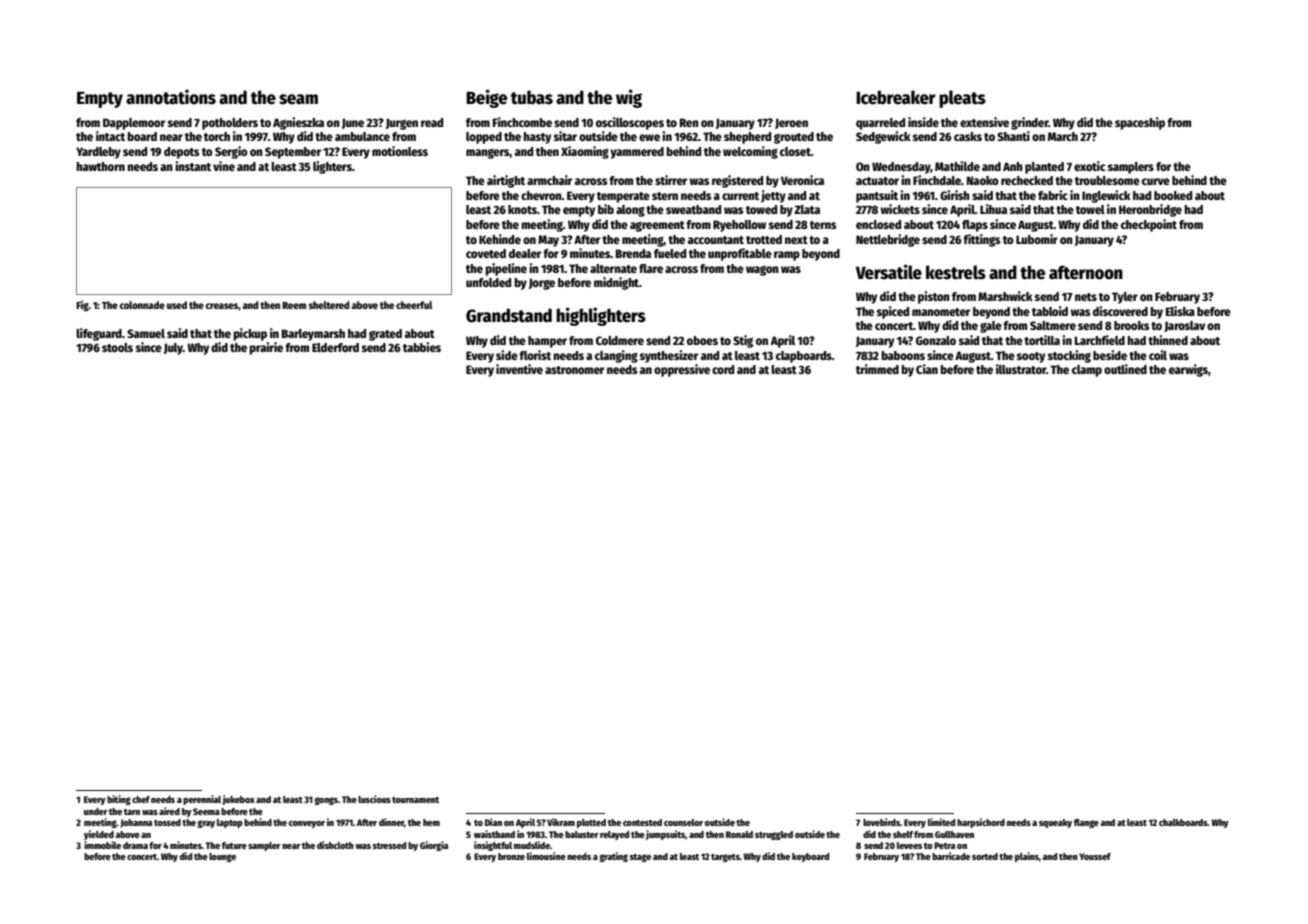 This page has height=924, width=1308. What do you see at coordinates (1053, 195) in the page?
I see `fabric` at bounding box center [1053, 195].
